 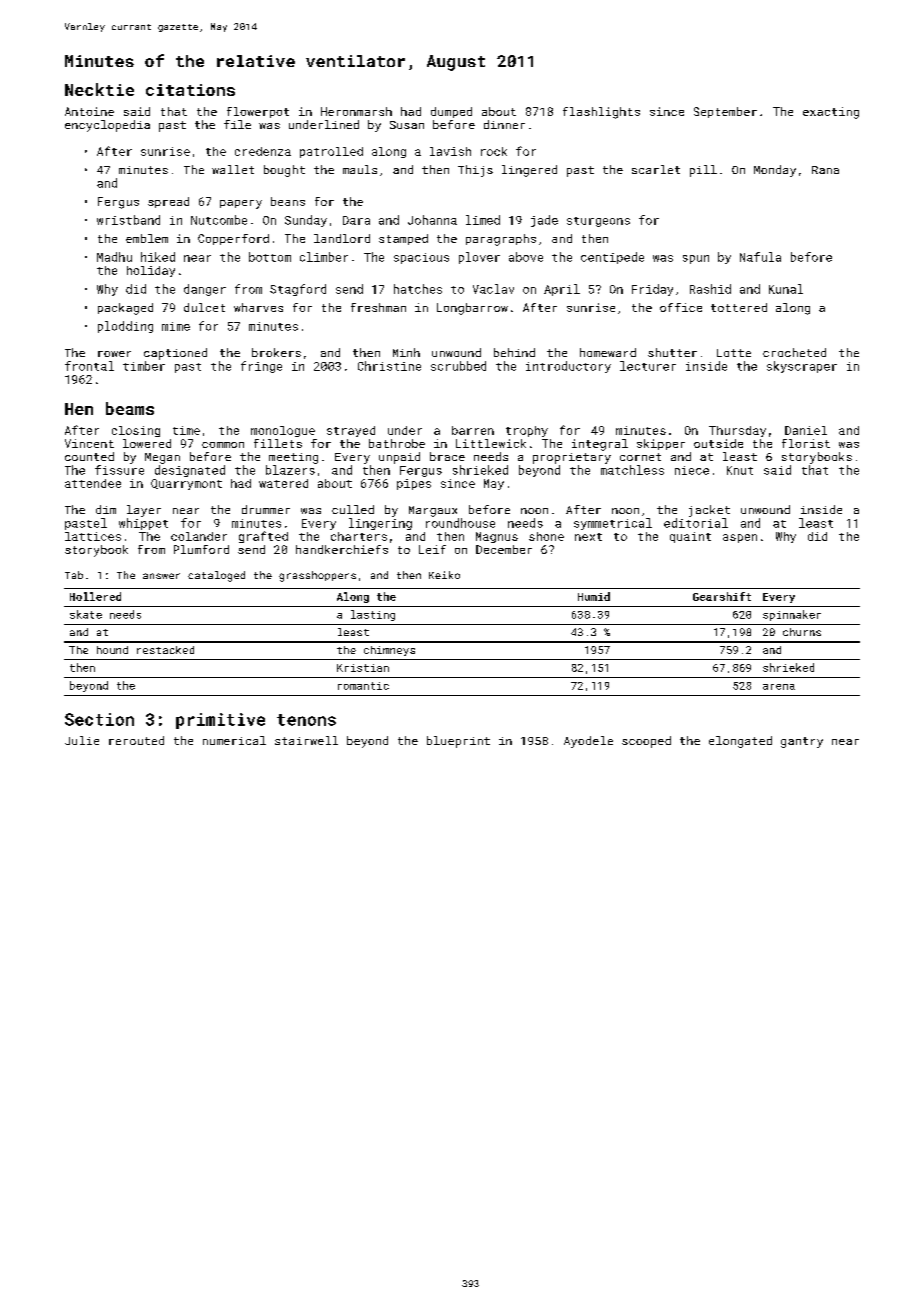 I want to click on September, so click(x=725, y=112).
